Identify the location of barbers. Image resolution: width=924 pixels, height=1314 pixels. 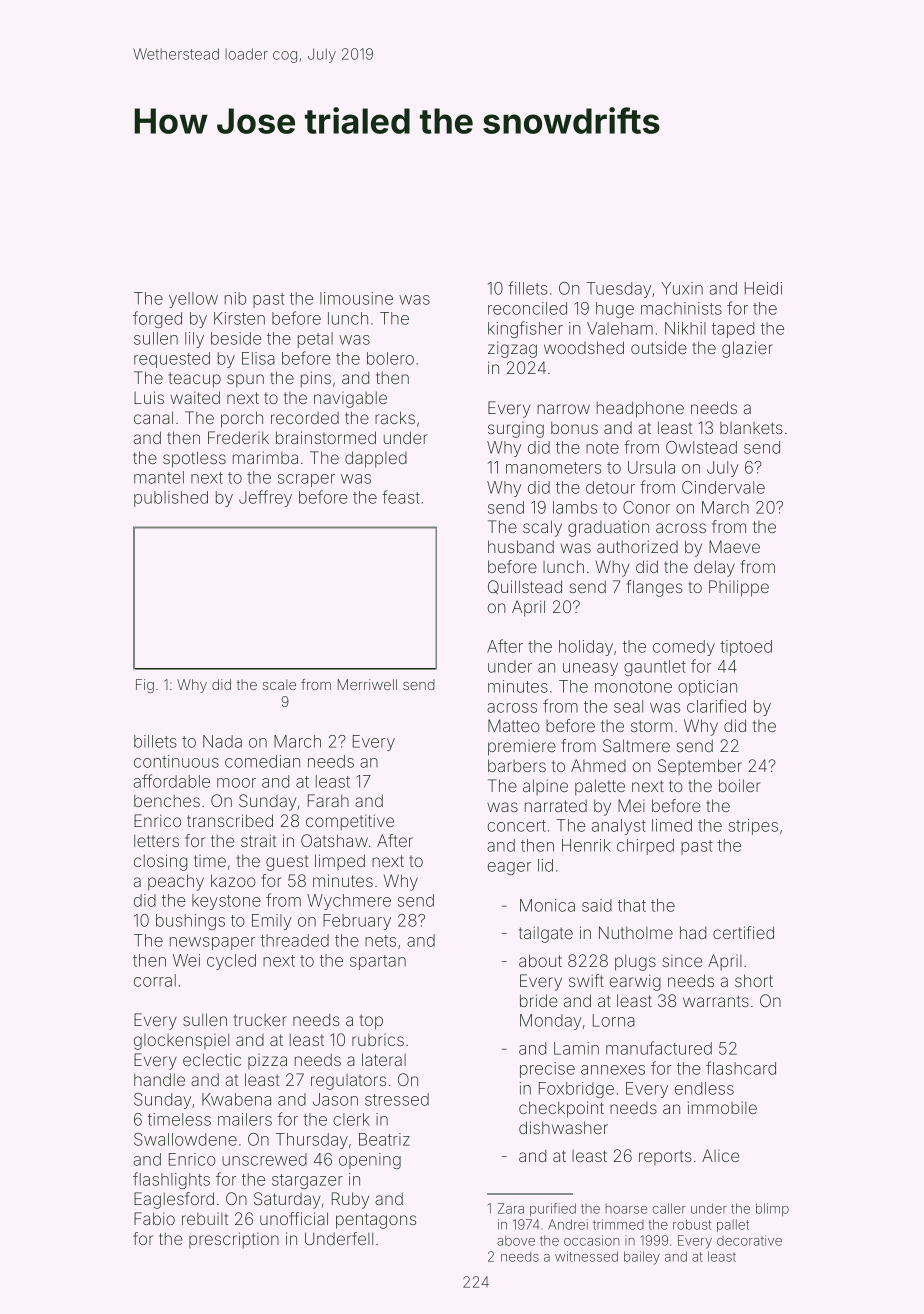
(517, 765).
